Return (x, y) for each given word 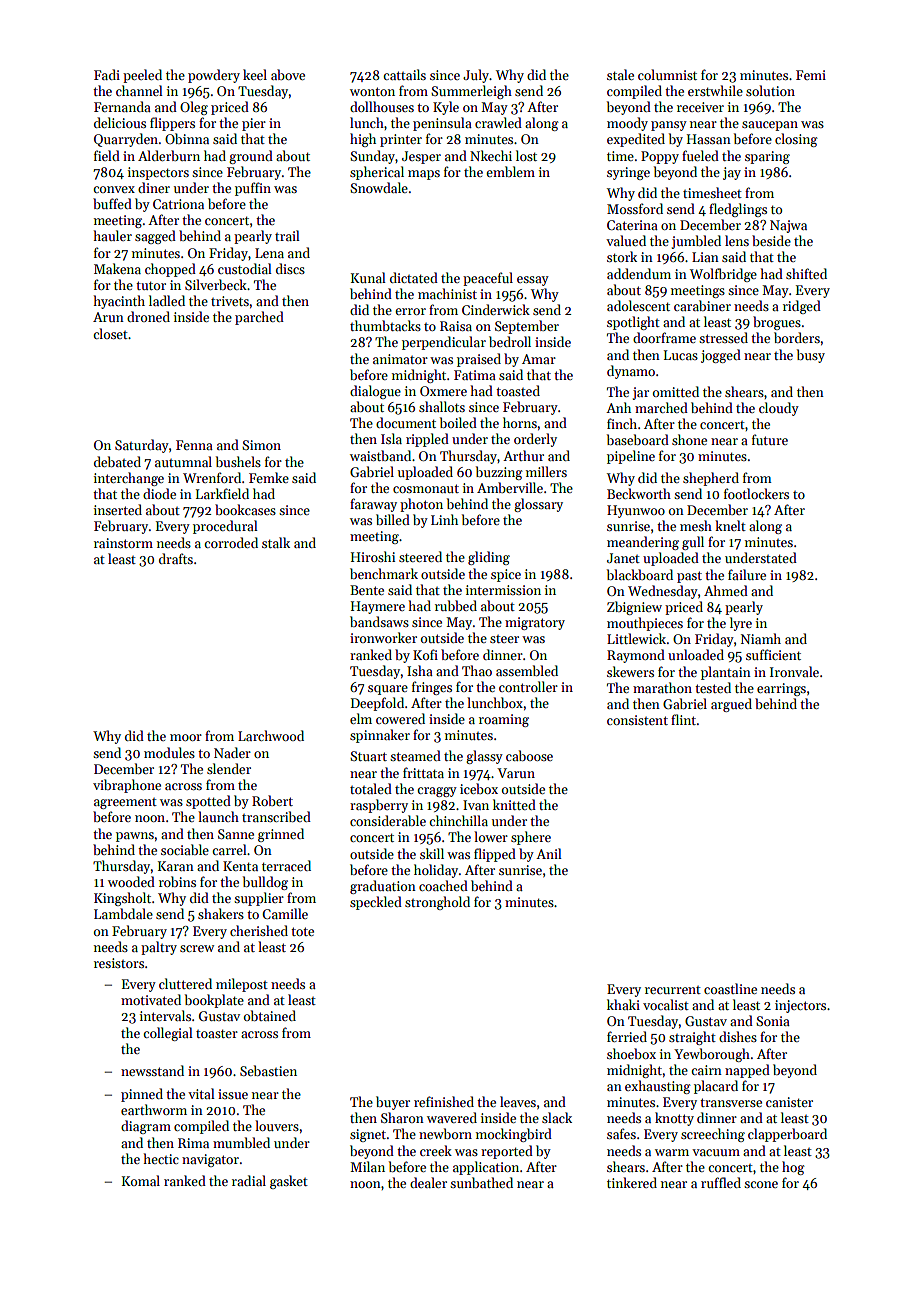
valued (626, 240)
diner (154, 187)
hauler (113, 235)
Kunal (368, 277)
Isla (391, 438)
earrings (781, 689)
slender (229, 768)
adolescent (638, 305)
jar (641, 393)
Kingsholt (122, 899)
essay (533, 281)
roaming (504, 720)
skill (432, 853)
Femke (269, 477)
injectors (800, 1006)
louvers (277, 1125)
